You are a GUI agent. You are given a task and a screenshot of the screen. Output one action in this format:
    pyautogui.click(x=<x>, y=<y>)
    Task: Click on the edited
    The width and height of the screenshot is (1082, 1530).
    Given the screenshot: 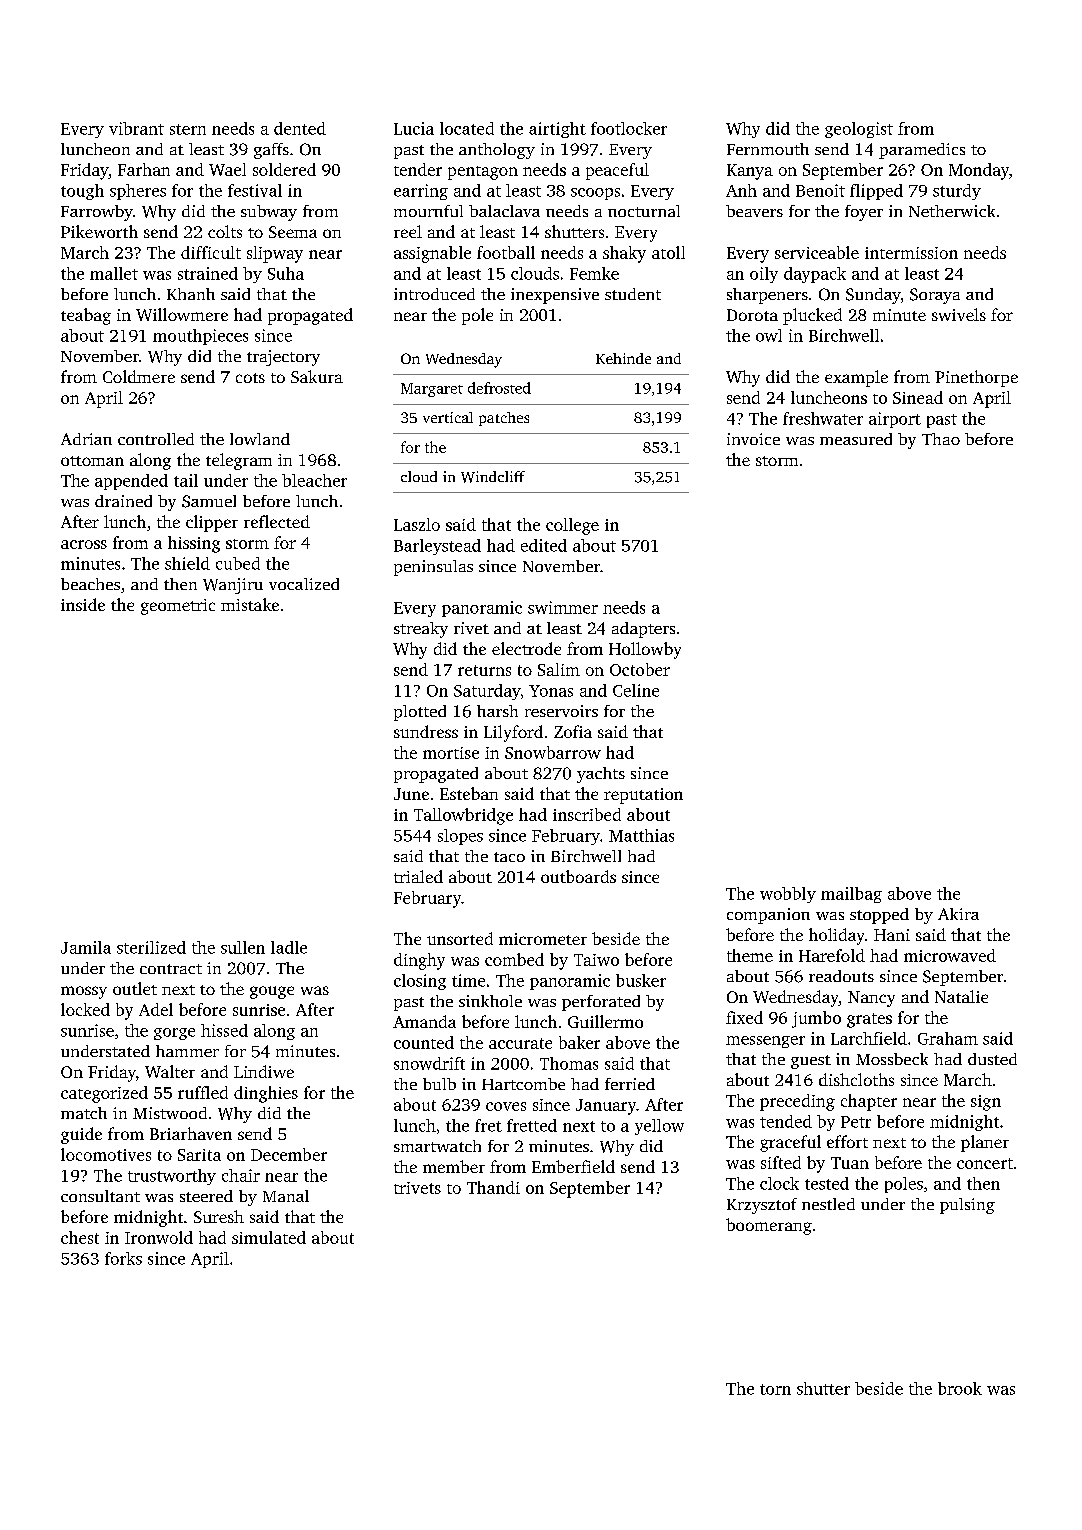 What is the action you would take?
    pyautogui.click(x=544, y=545)
